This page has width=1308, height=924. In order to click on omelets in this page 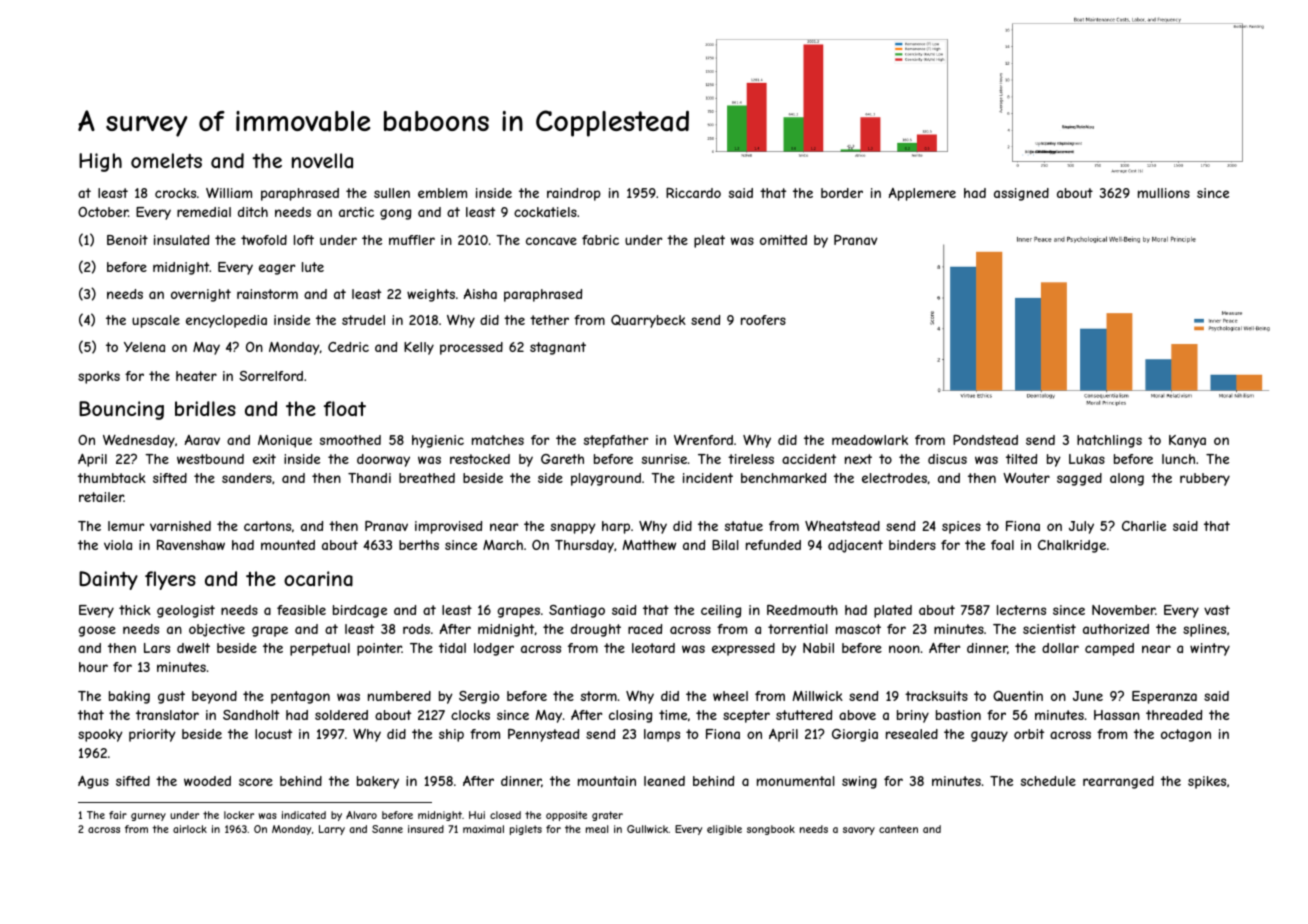, I will do `click(166, 160)`.
